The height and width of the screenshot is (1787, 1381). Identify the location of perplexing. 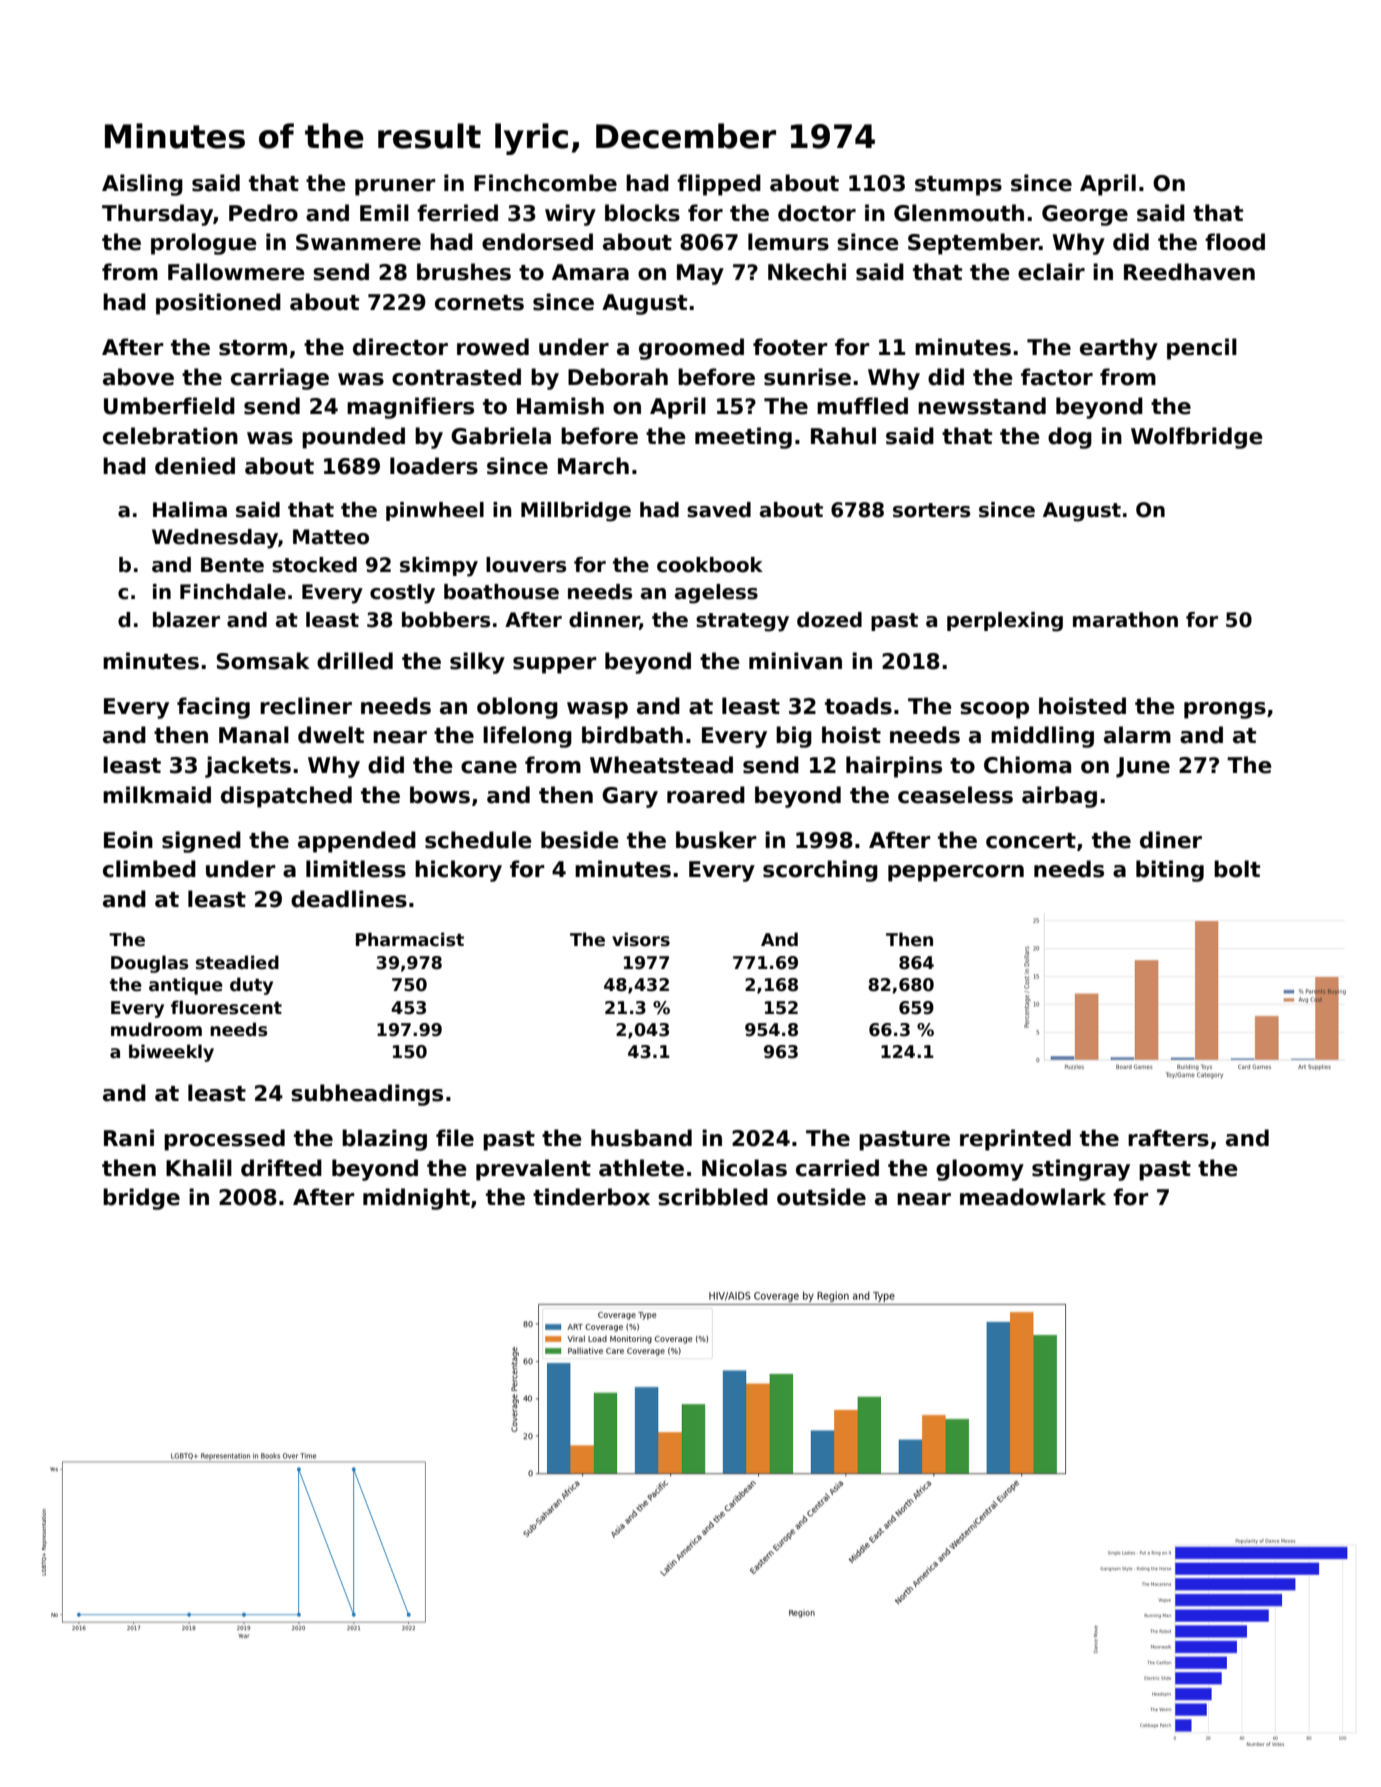
(1005, 622).
